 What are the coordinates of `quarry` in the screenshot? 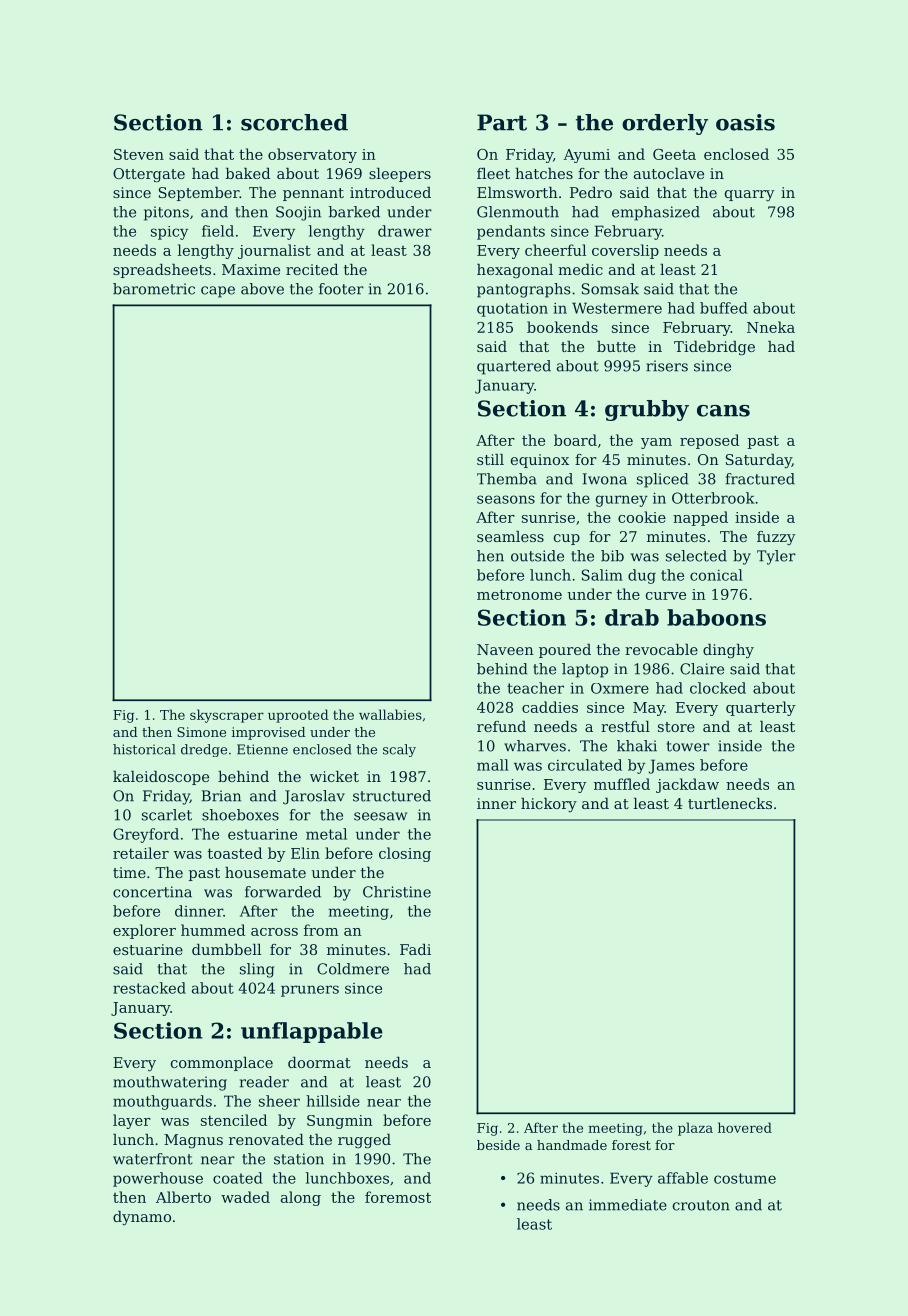 It's located at (749, 196).
